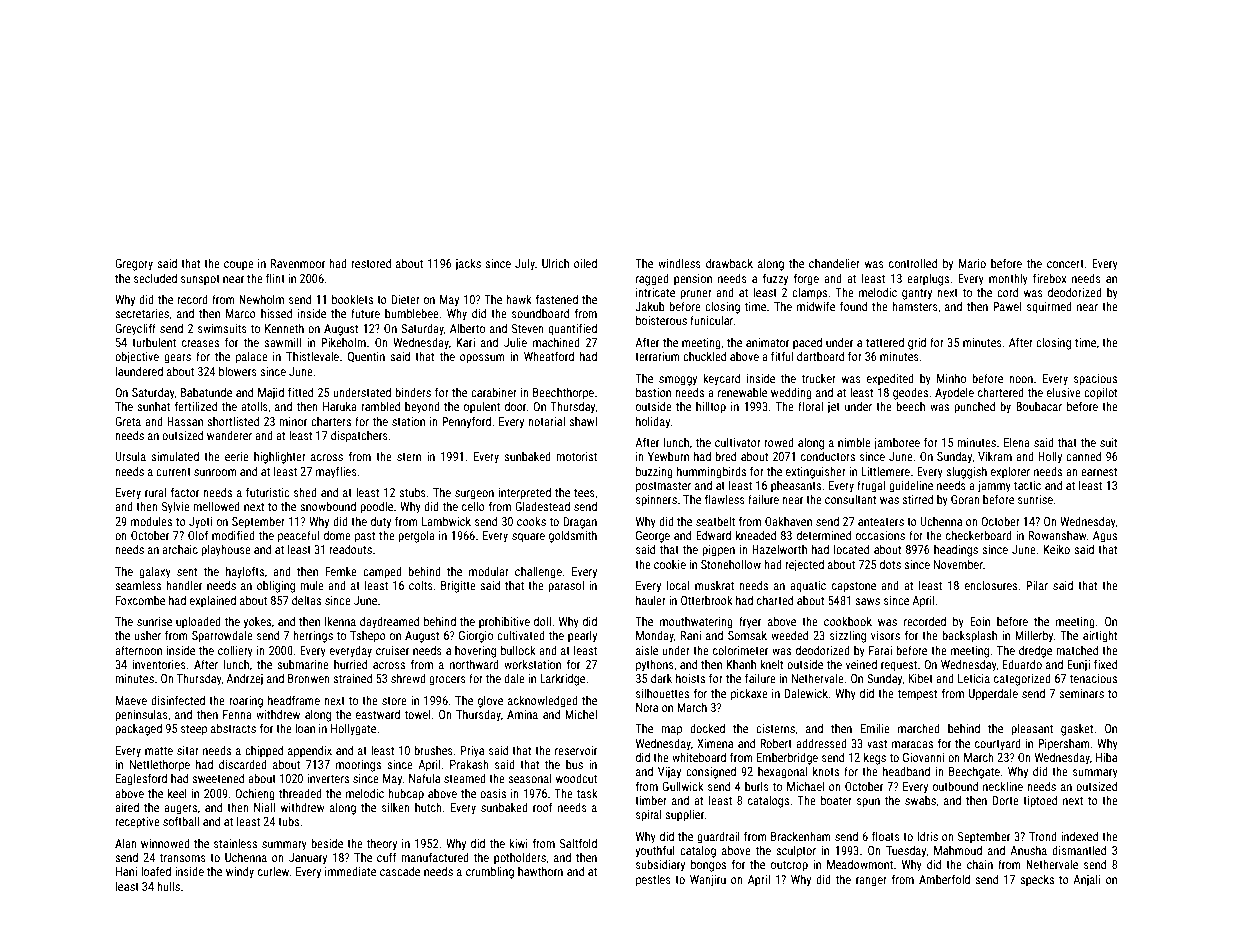 The image size is (1233, 952). Describe the element at coordinates (168, 886) in the page. I see `hulls` at that location.
